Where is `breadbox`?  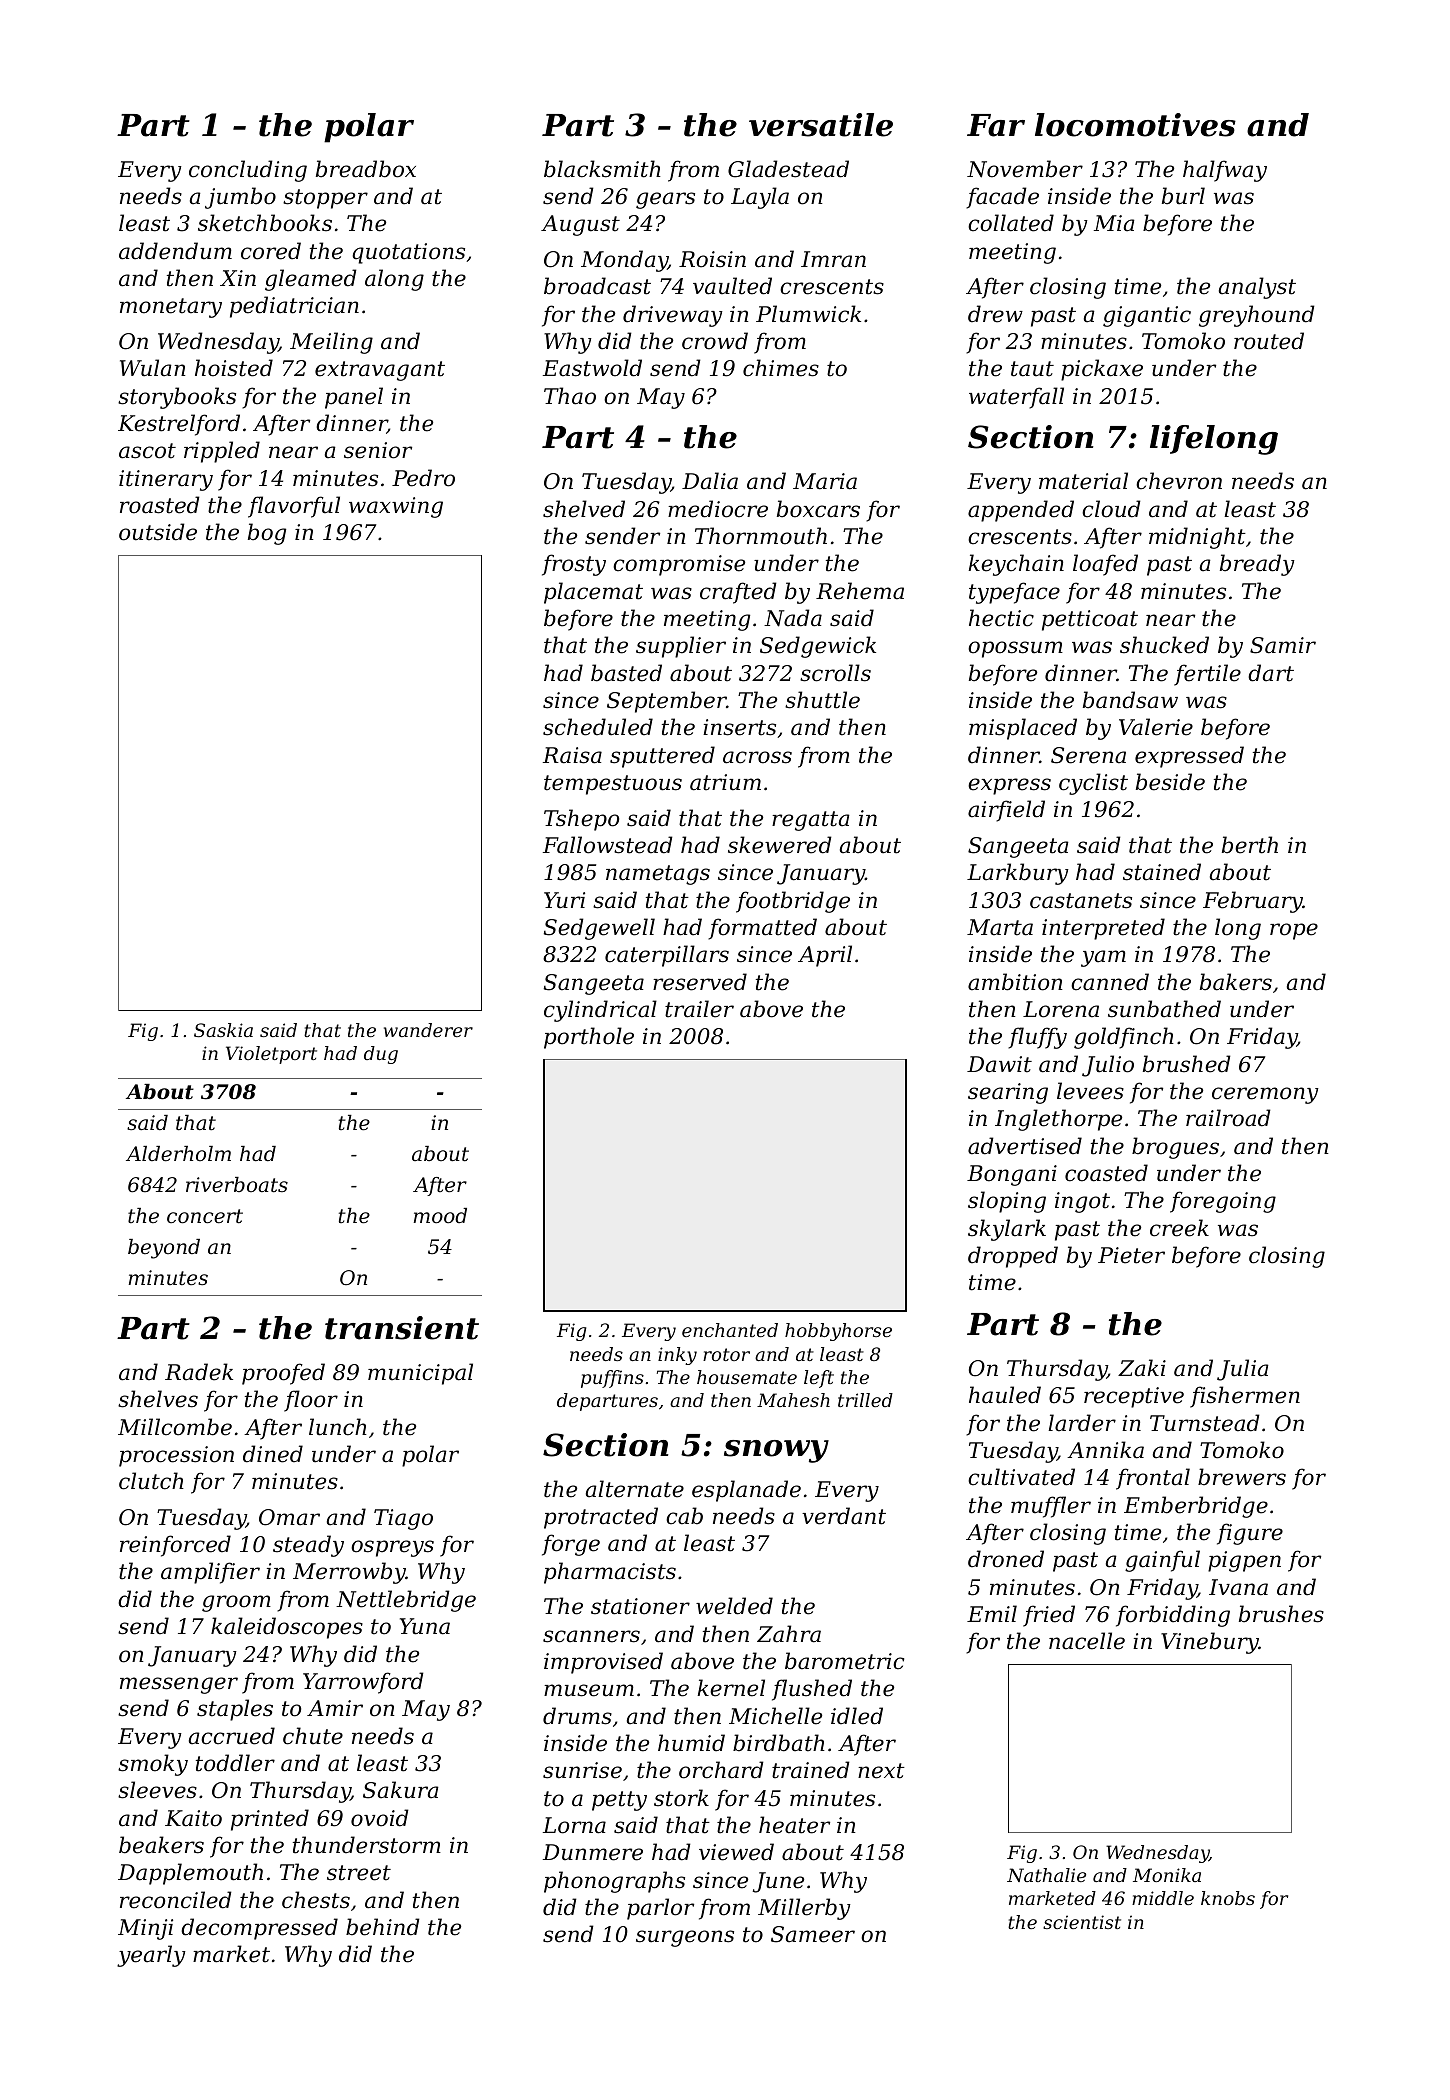
breadbox is located at coordinates (366, 169).
